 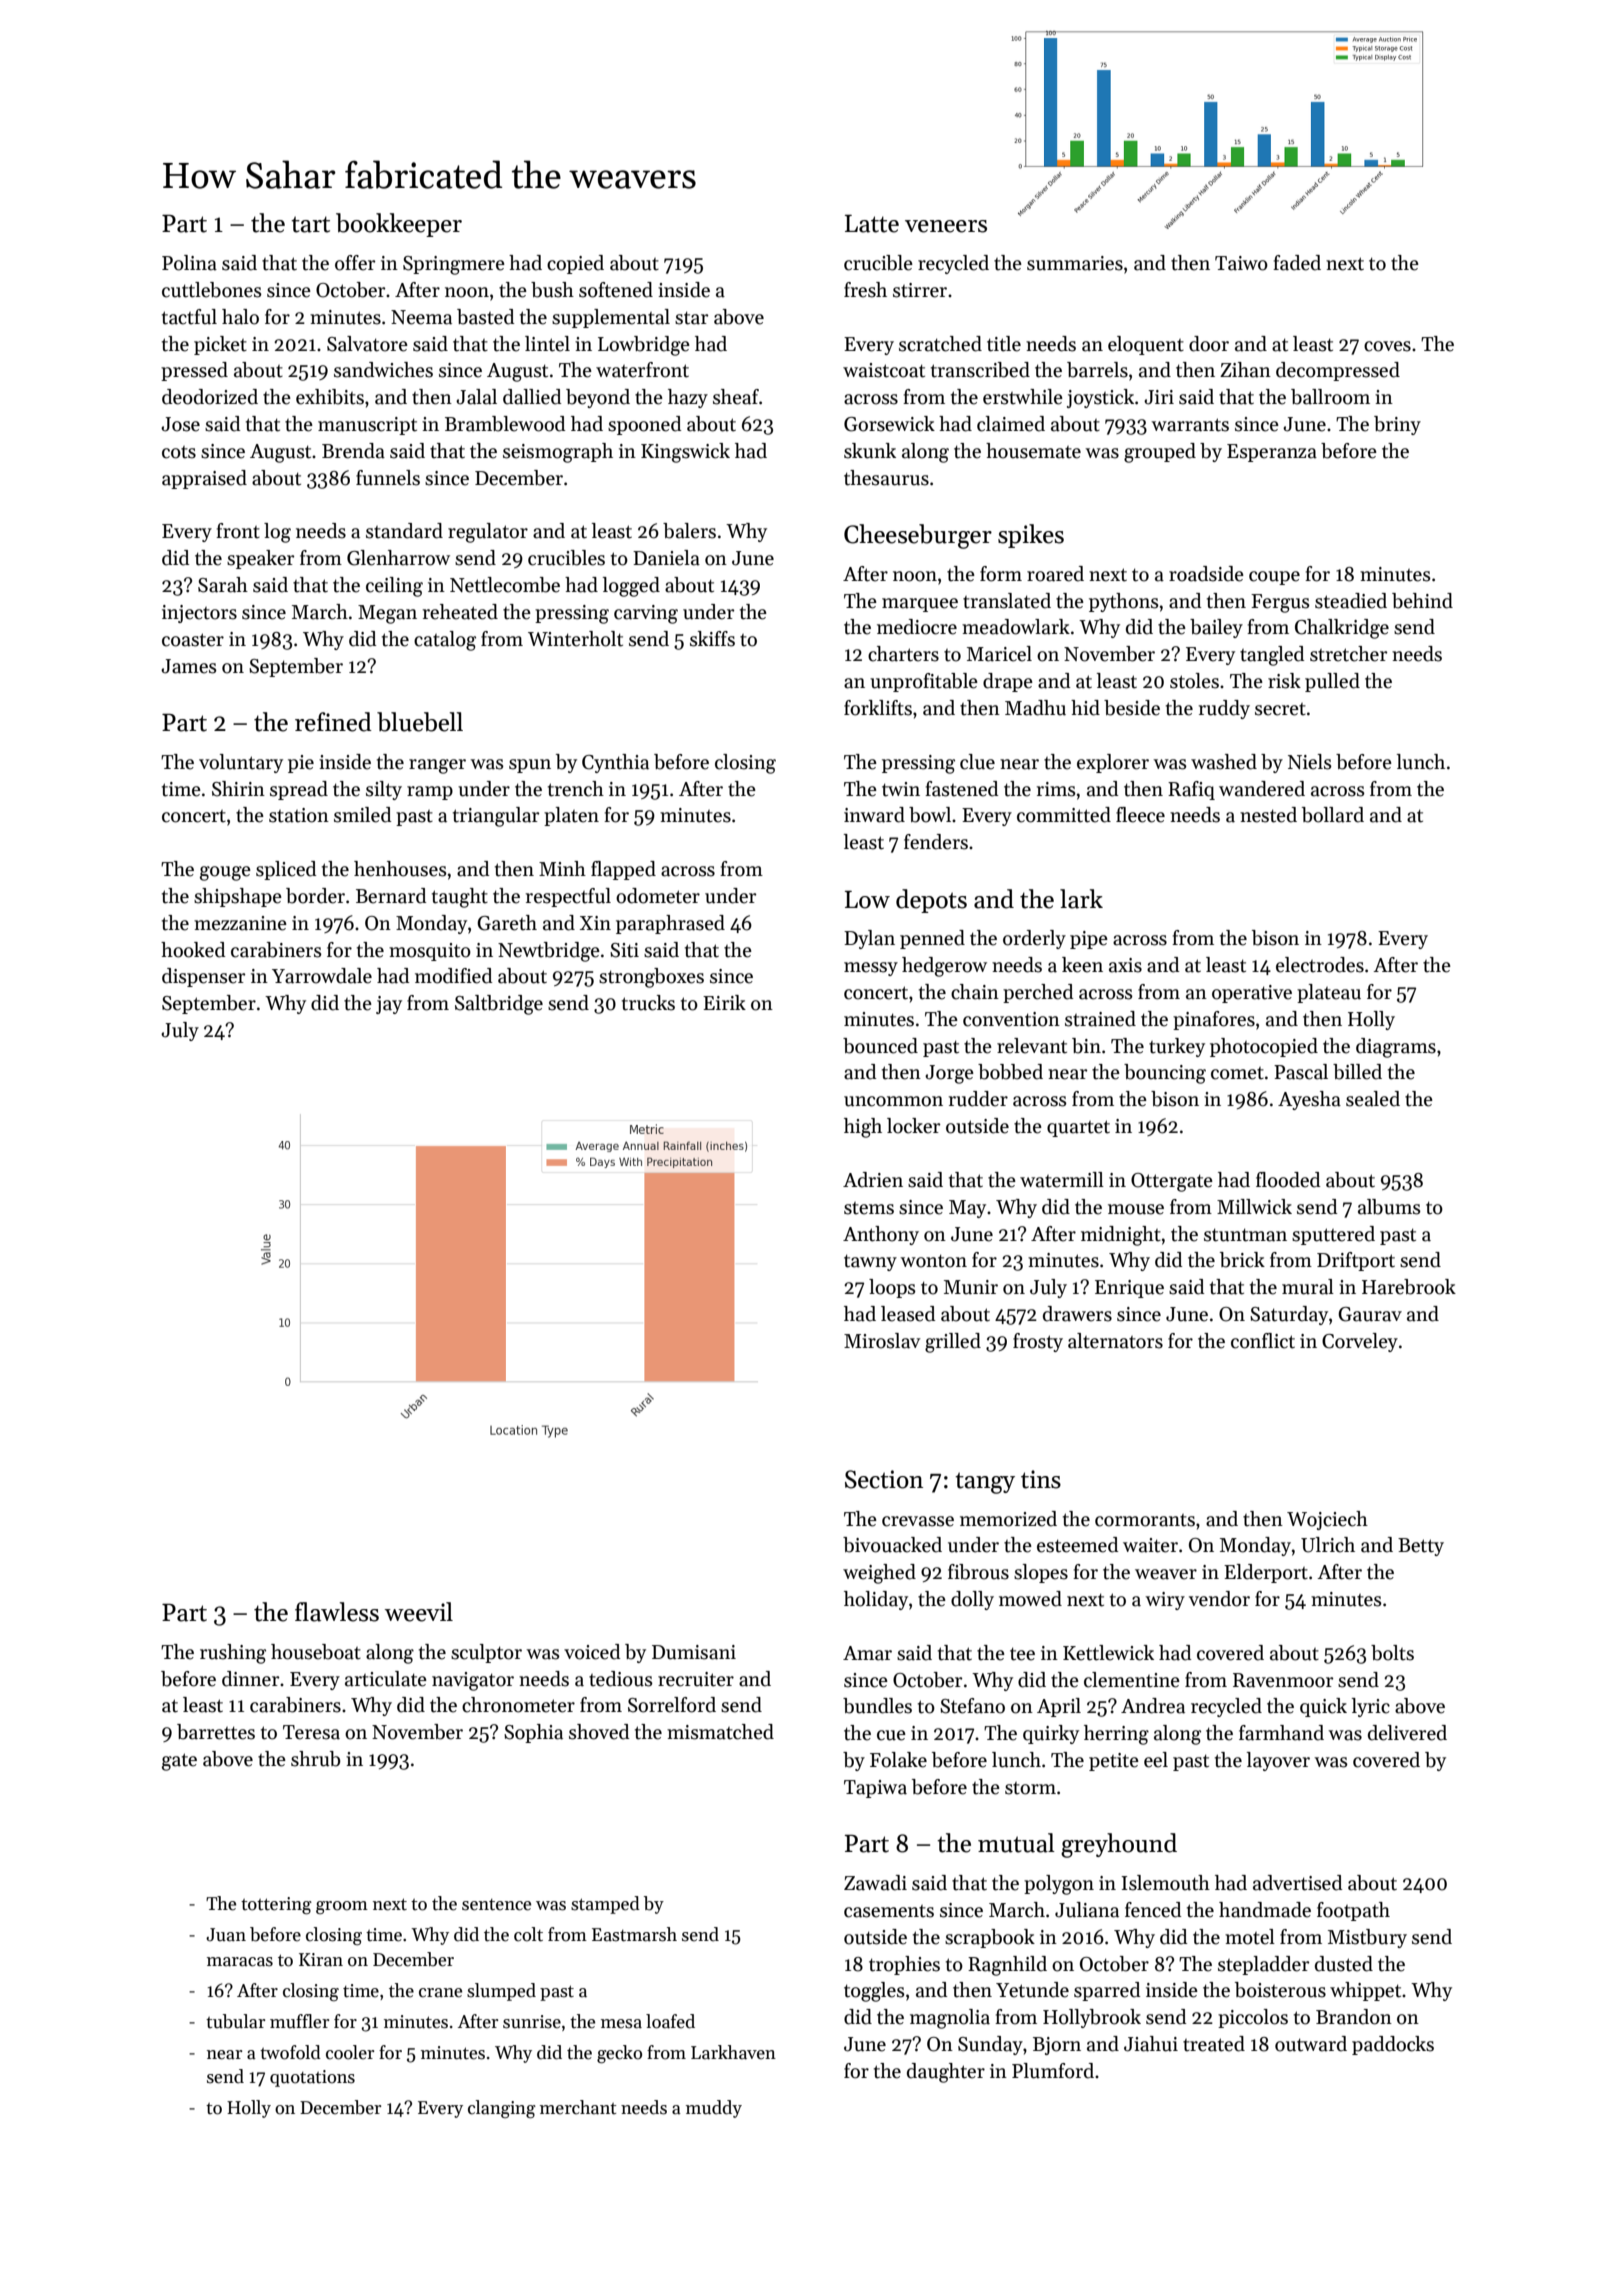 I want to click on Gaurav, so click(x=1370, y=1314).
